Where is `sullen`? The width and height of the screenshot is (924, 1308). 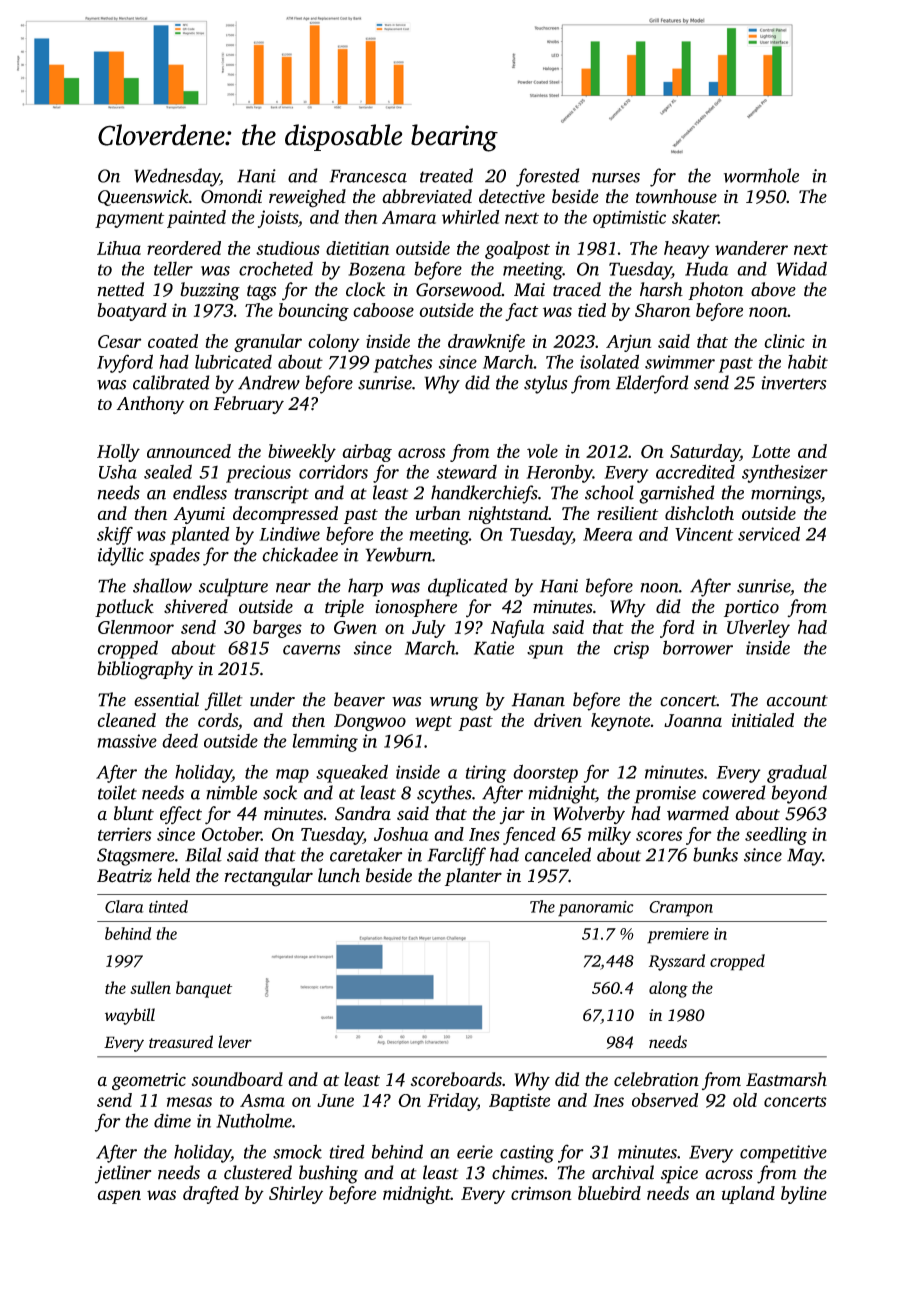 sullen is located at coordinates (150, 987).
